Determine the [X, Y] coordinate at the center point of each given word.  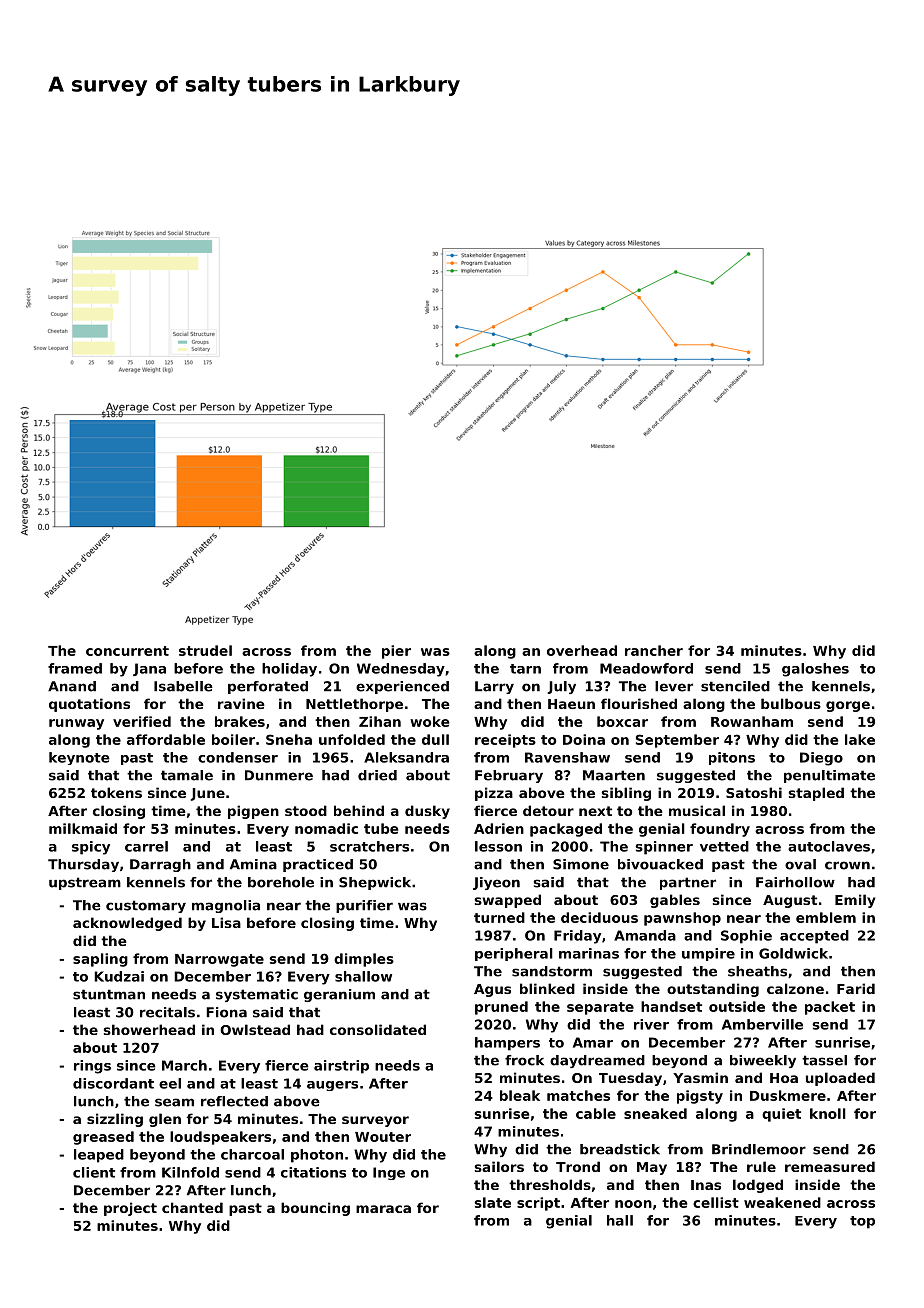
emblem [826, 917]
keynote [79, 758]
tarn [525, 669]
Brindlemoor [759, 1149]
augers [332, 1086]
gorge [848, 706]
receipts [505, 741]
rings [92, 1067]
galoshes [815, 670]
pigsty [700, 1097]
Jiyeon [496, 883]
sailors [499, 1166]
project [130, 1209]
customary [146, 906]
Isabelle [183, 686]
